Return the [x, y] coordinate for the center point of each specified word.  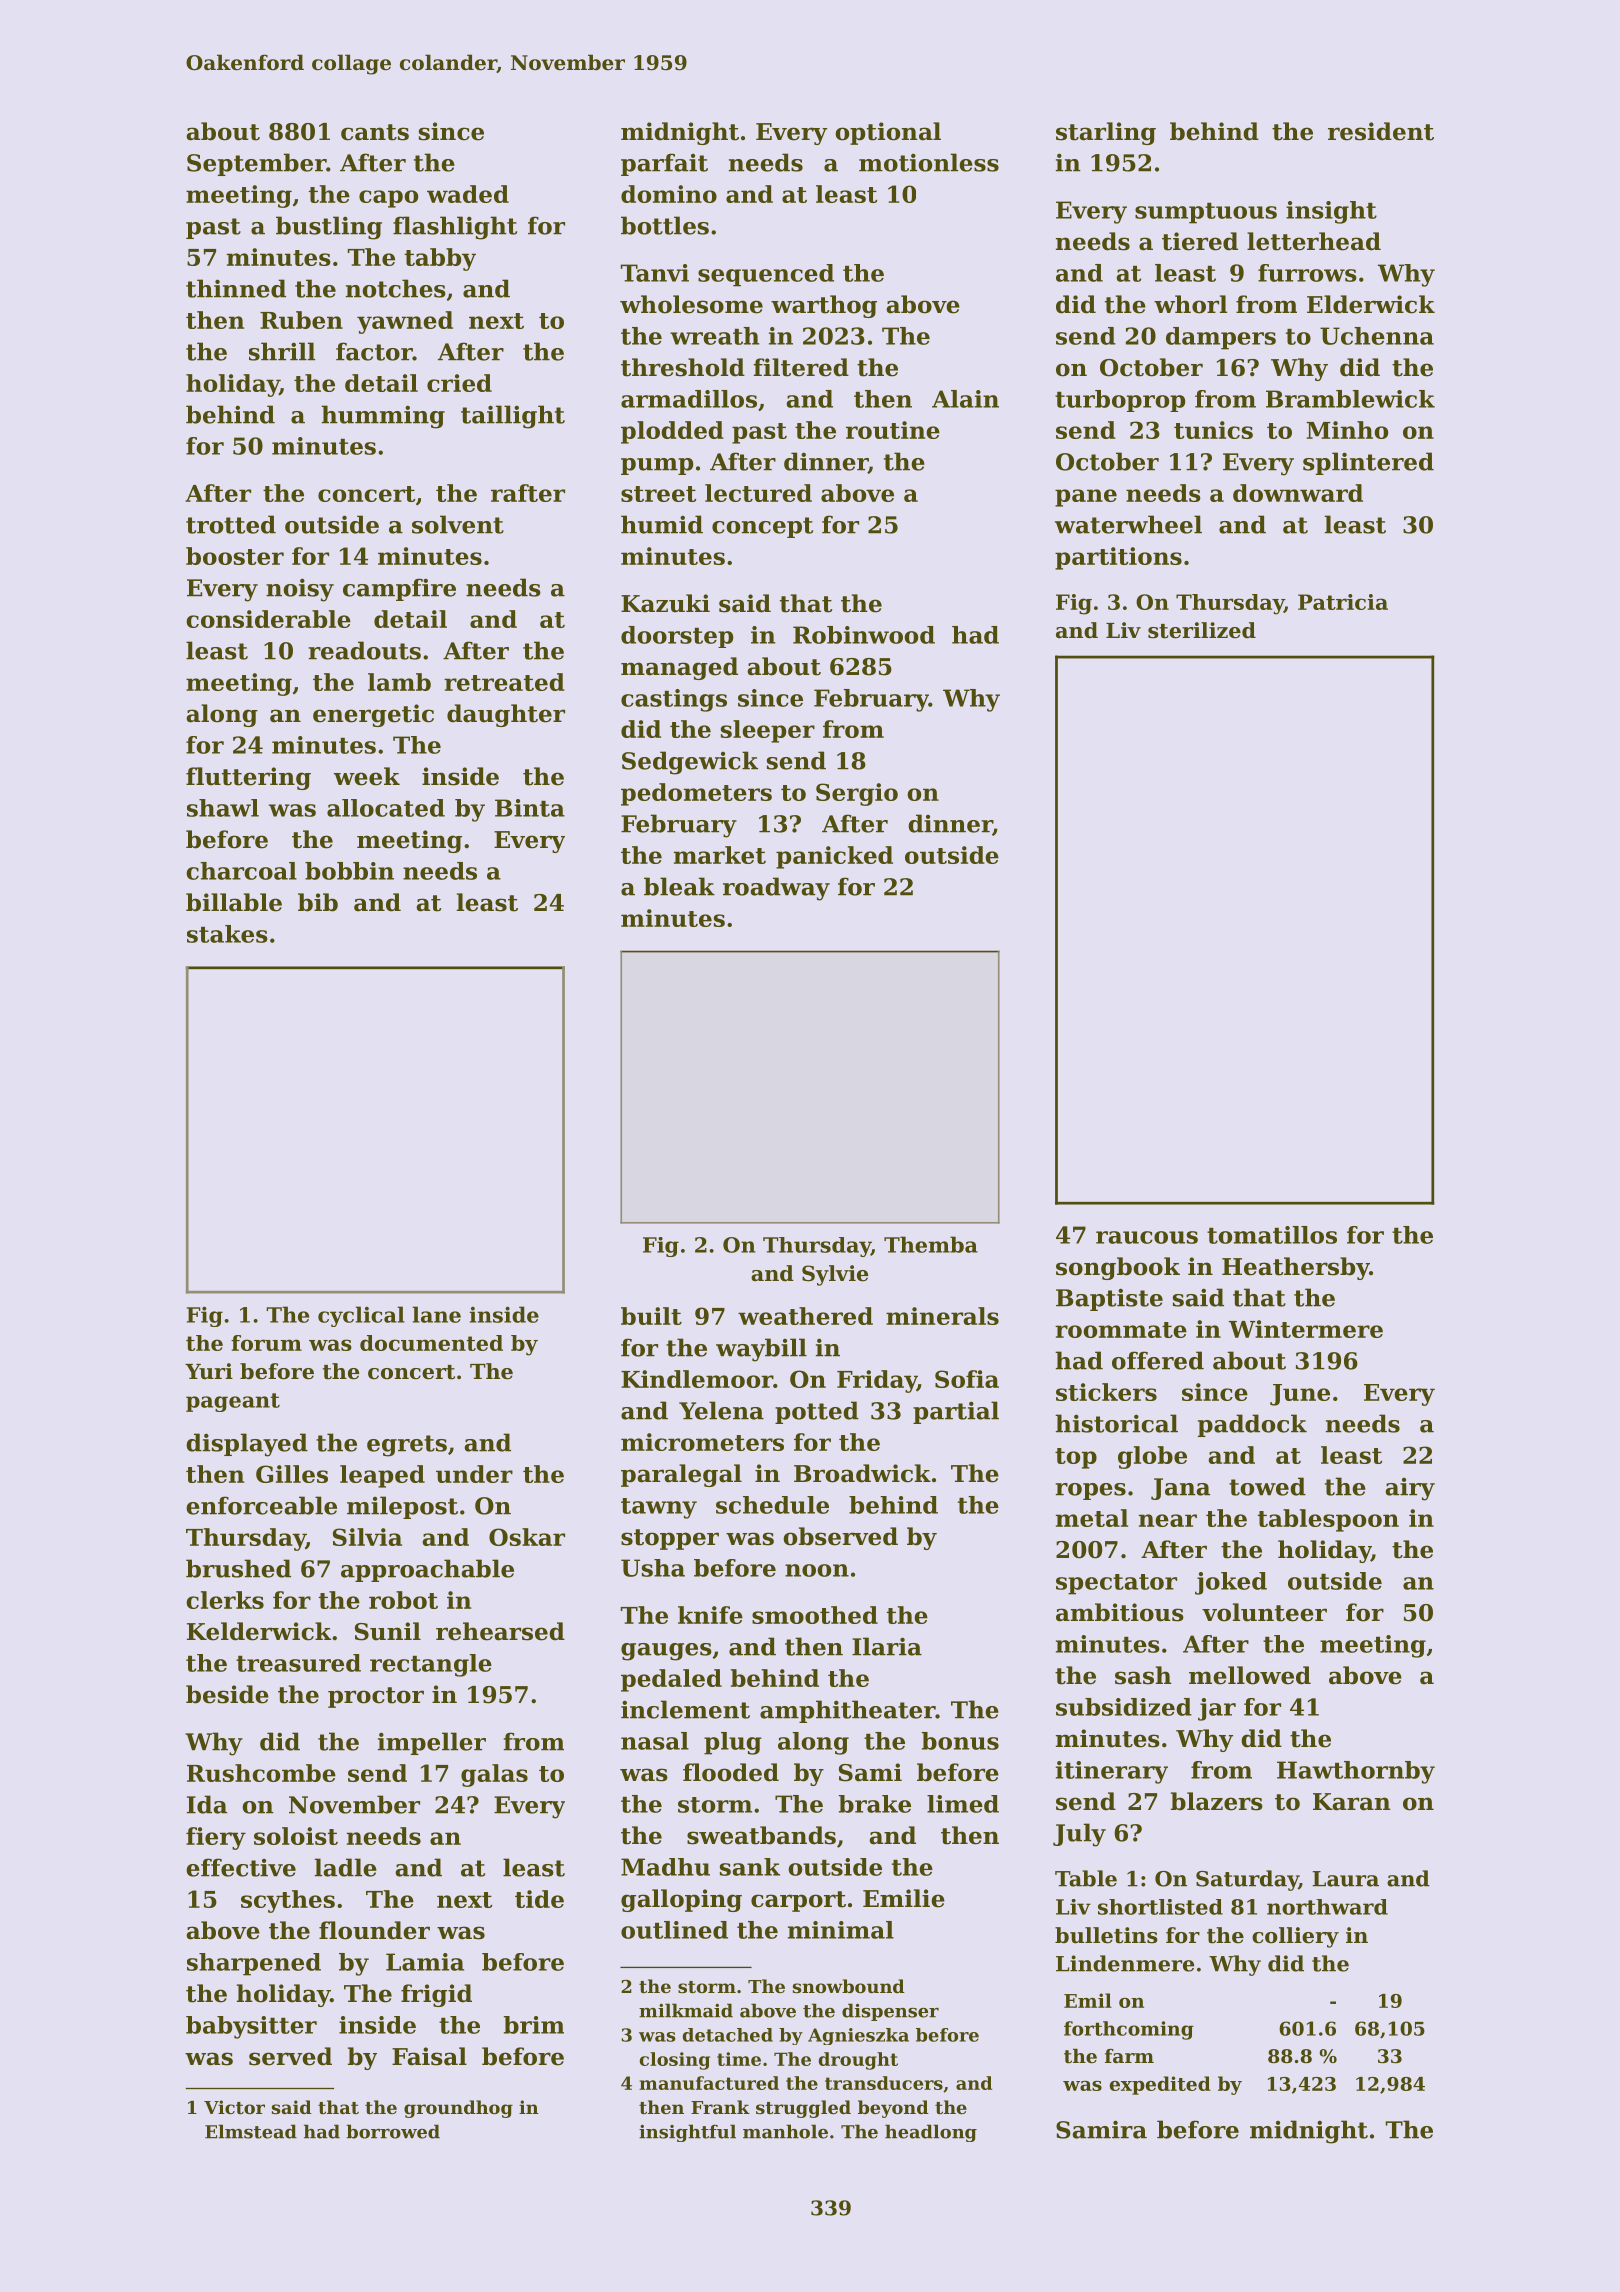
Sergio [857, 794]
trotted [231, 524]
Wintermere [1306, 1329]
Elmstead [251, 2131]
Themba [931, 1244]
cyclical [361, 1316]
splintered [1368, 463]
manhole [785, 2131]
